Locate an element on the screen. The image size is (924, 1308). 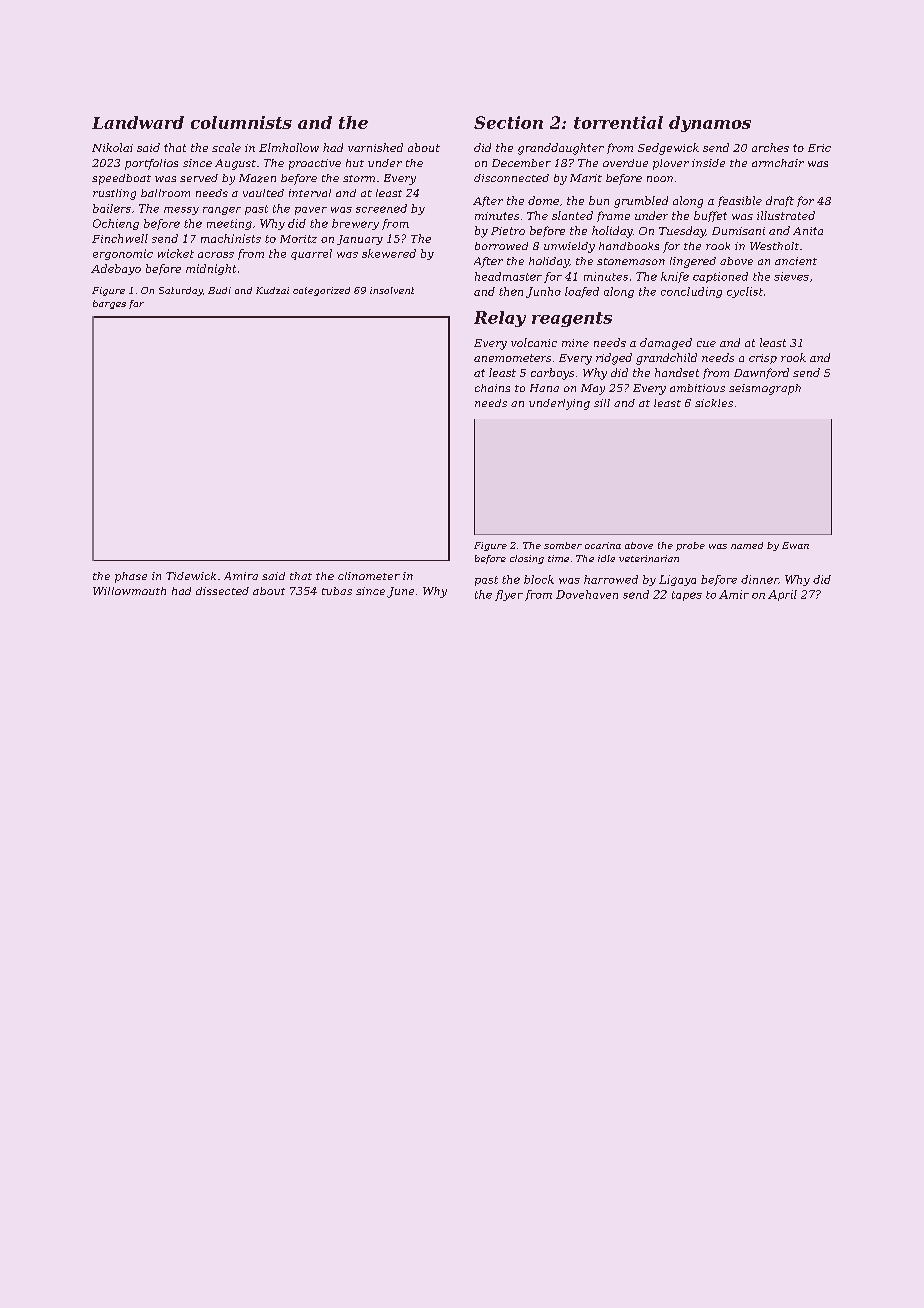
April is located at coordinates (782, 595).
